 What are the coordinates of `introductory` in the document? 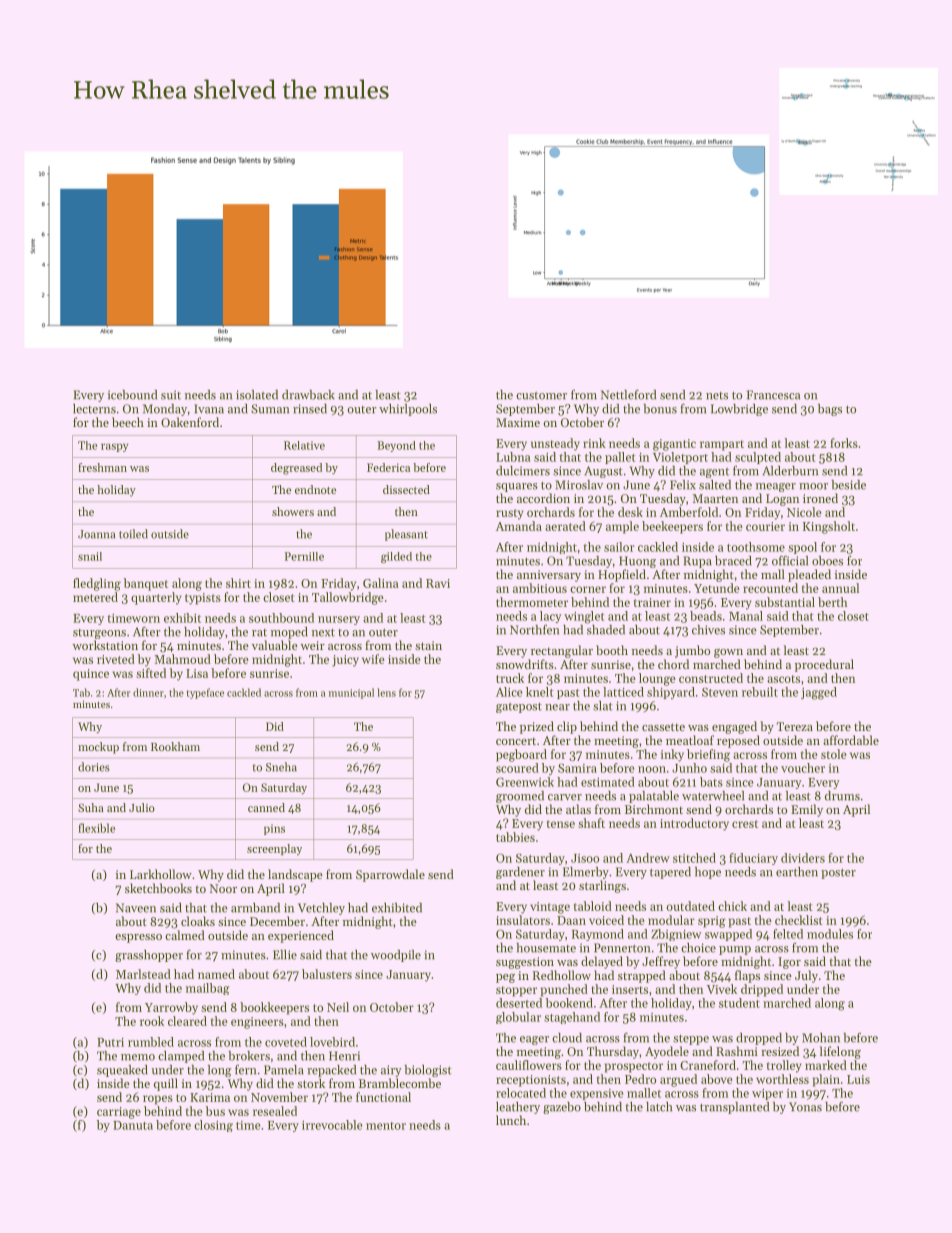 It's located at (694, 824).
